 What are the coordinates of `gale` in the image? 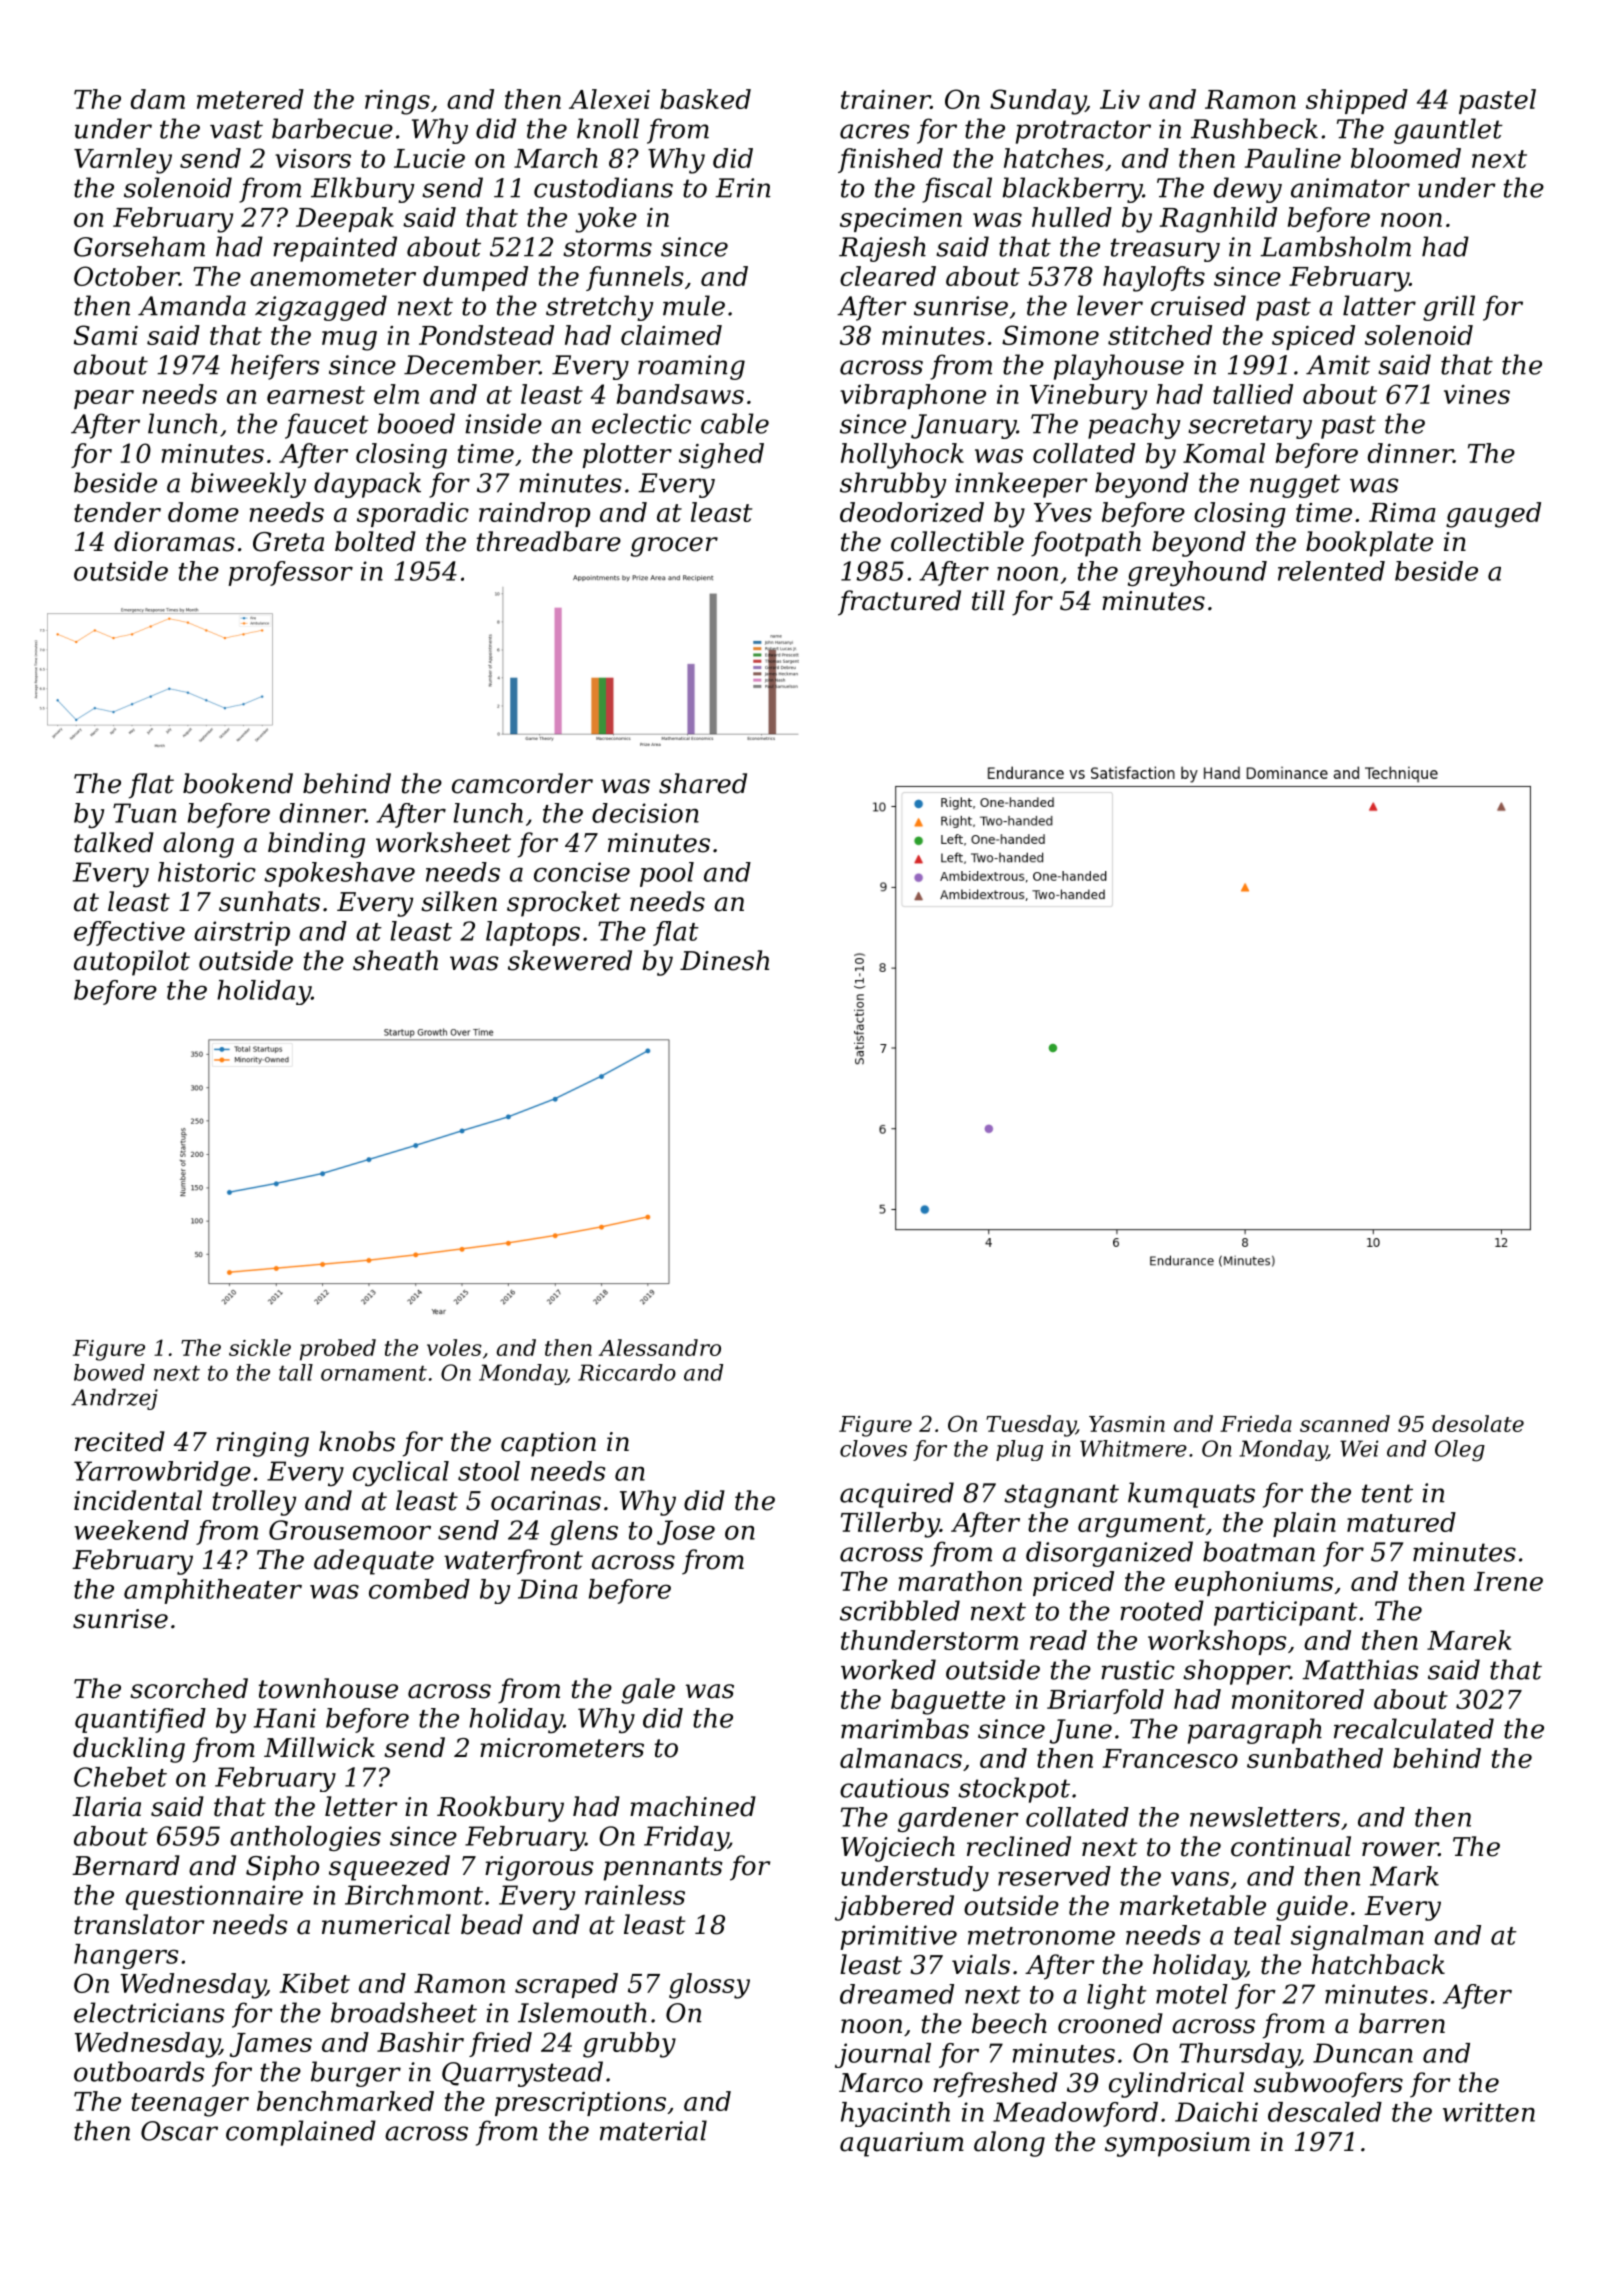 It's located at (648, 1691).
